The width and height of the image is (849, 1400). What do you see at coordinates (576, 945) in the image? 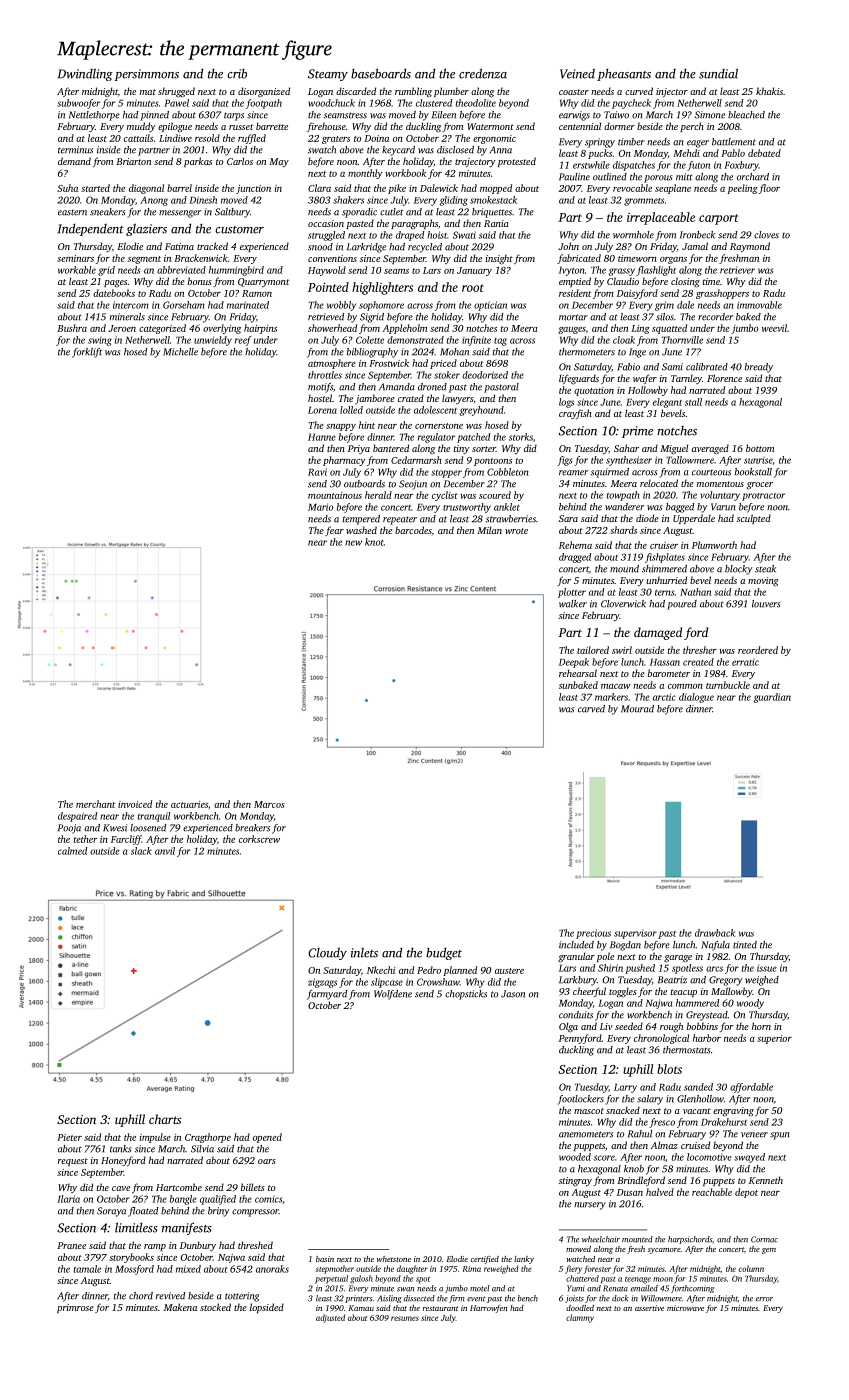
I see `included` at bounding box center [576, 945].
